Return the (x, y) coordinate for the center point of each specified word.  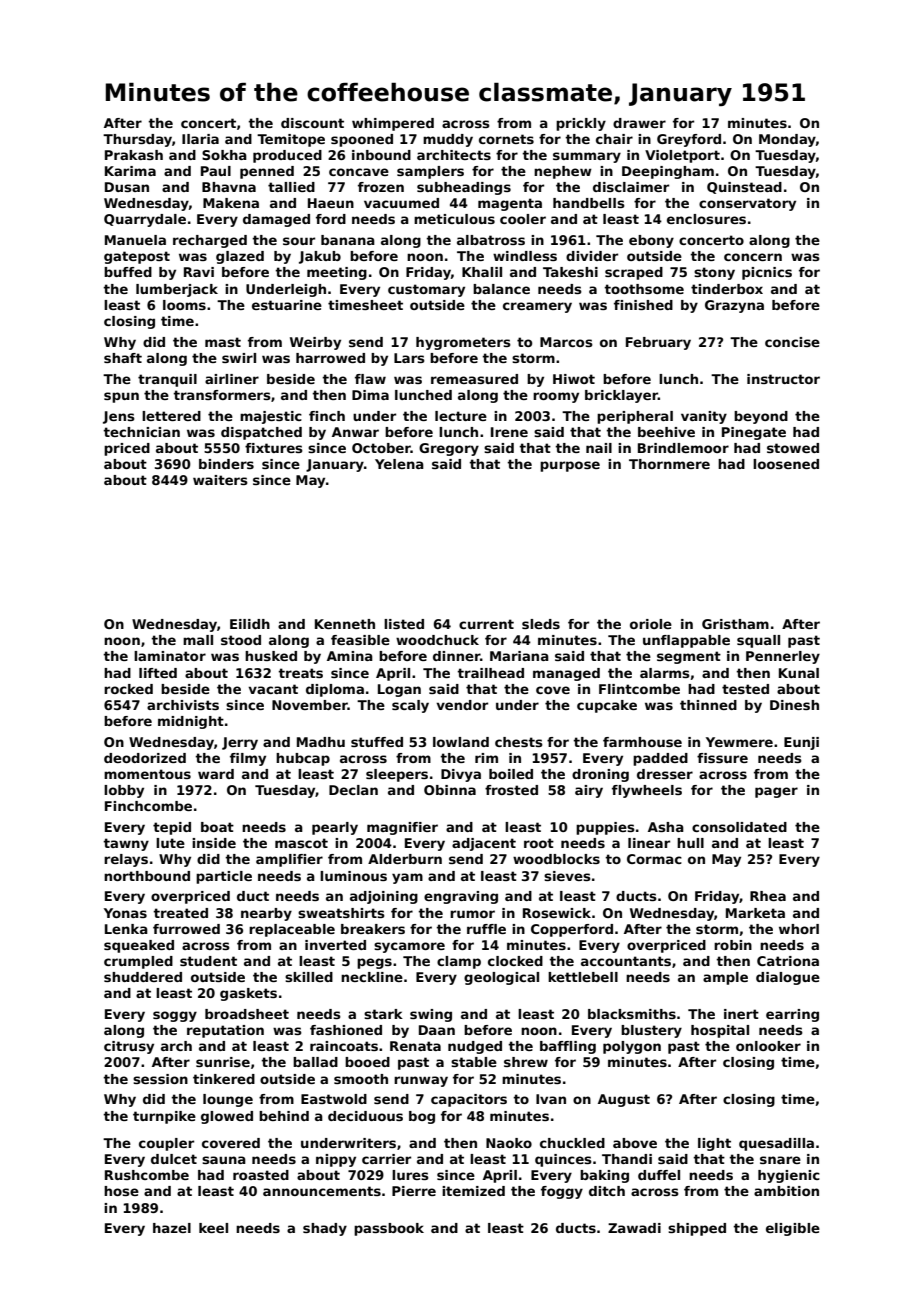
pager (776, 792)
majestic (271, 417)
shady (325, 1229)
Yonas (125, 913)
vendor (462, 705)
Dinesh (794, 705)
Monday (787, 140)
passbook (389, 1229)
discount (312, 123)
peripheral (635, 417)
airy (589, 791)
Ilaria (200, 139)
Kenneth (345, 624)
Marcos (566, 342)
